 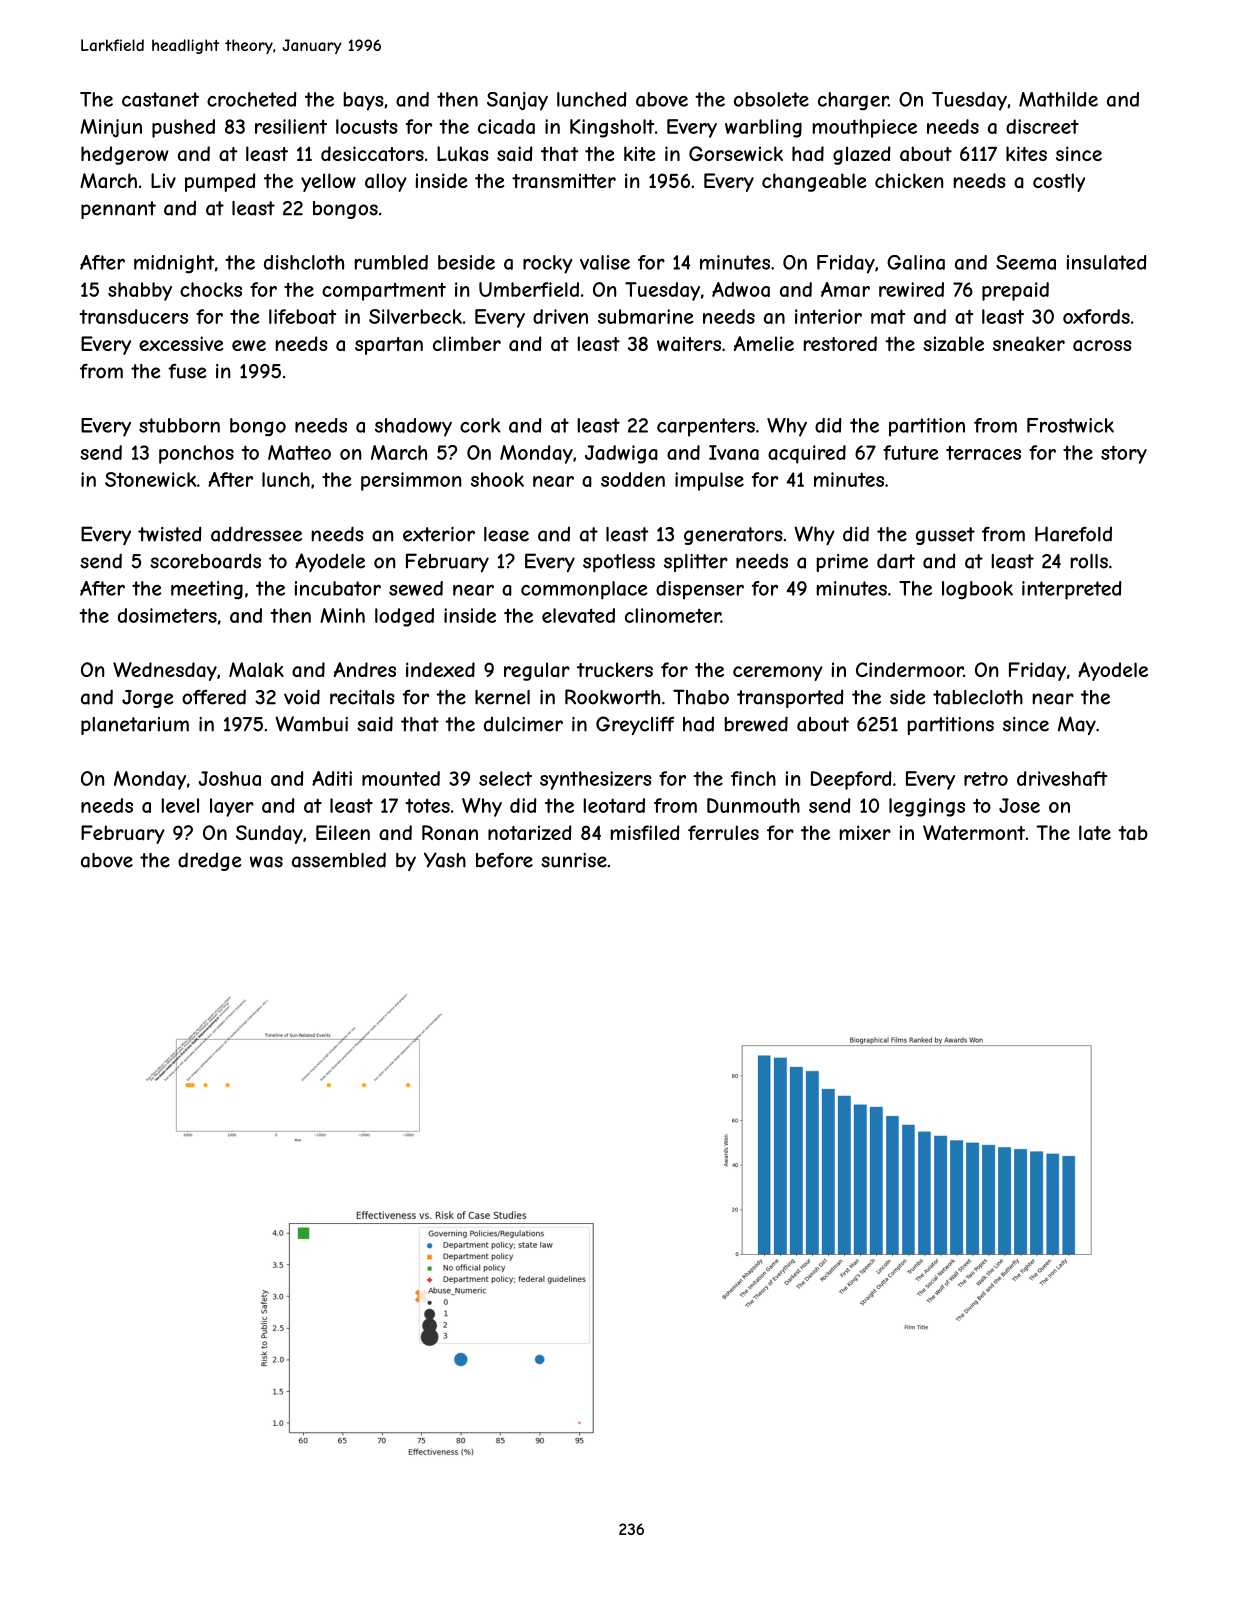 I want to click on indexed, so click(x=440, y=669).
